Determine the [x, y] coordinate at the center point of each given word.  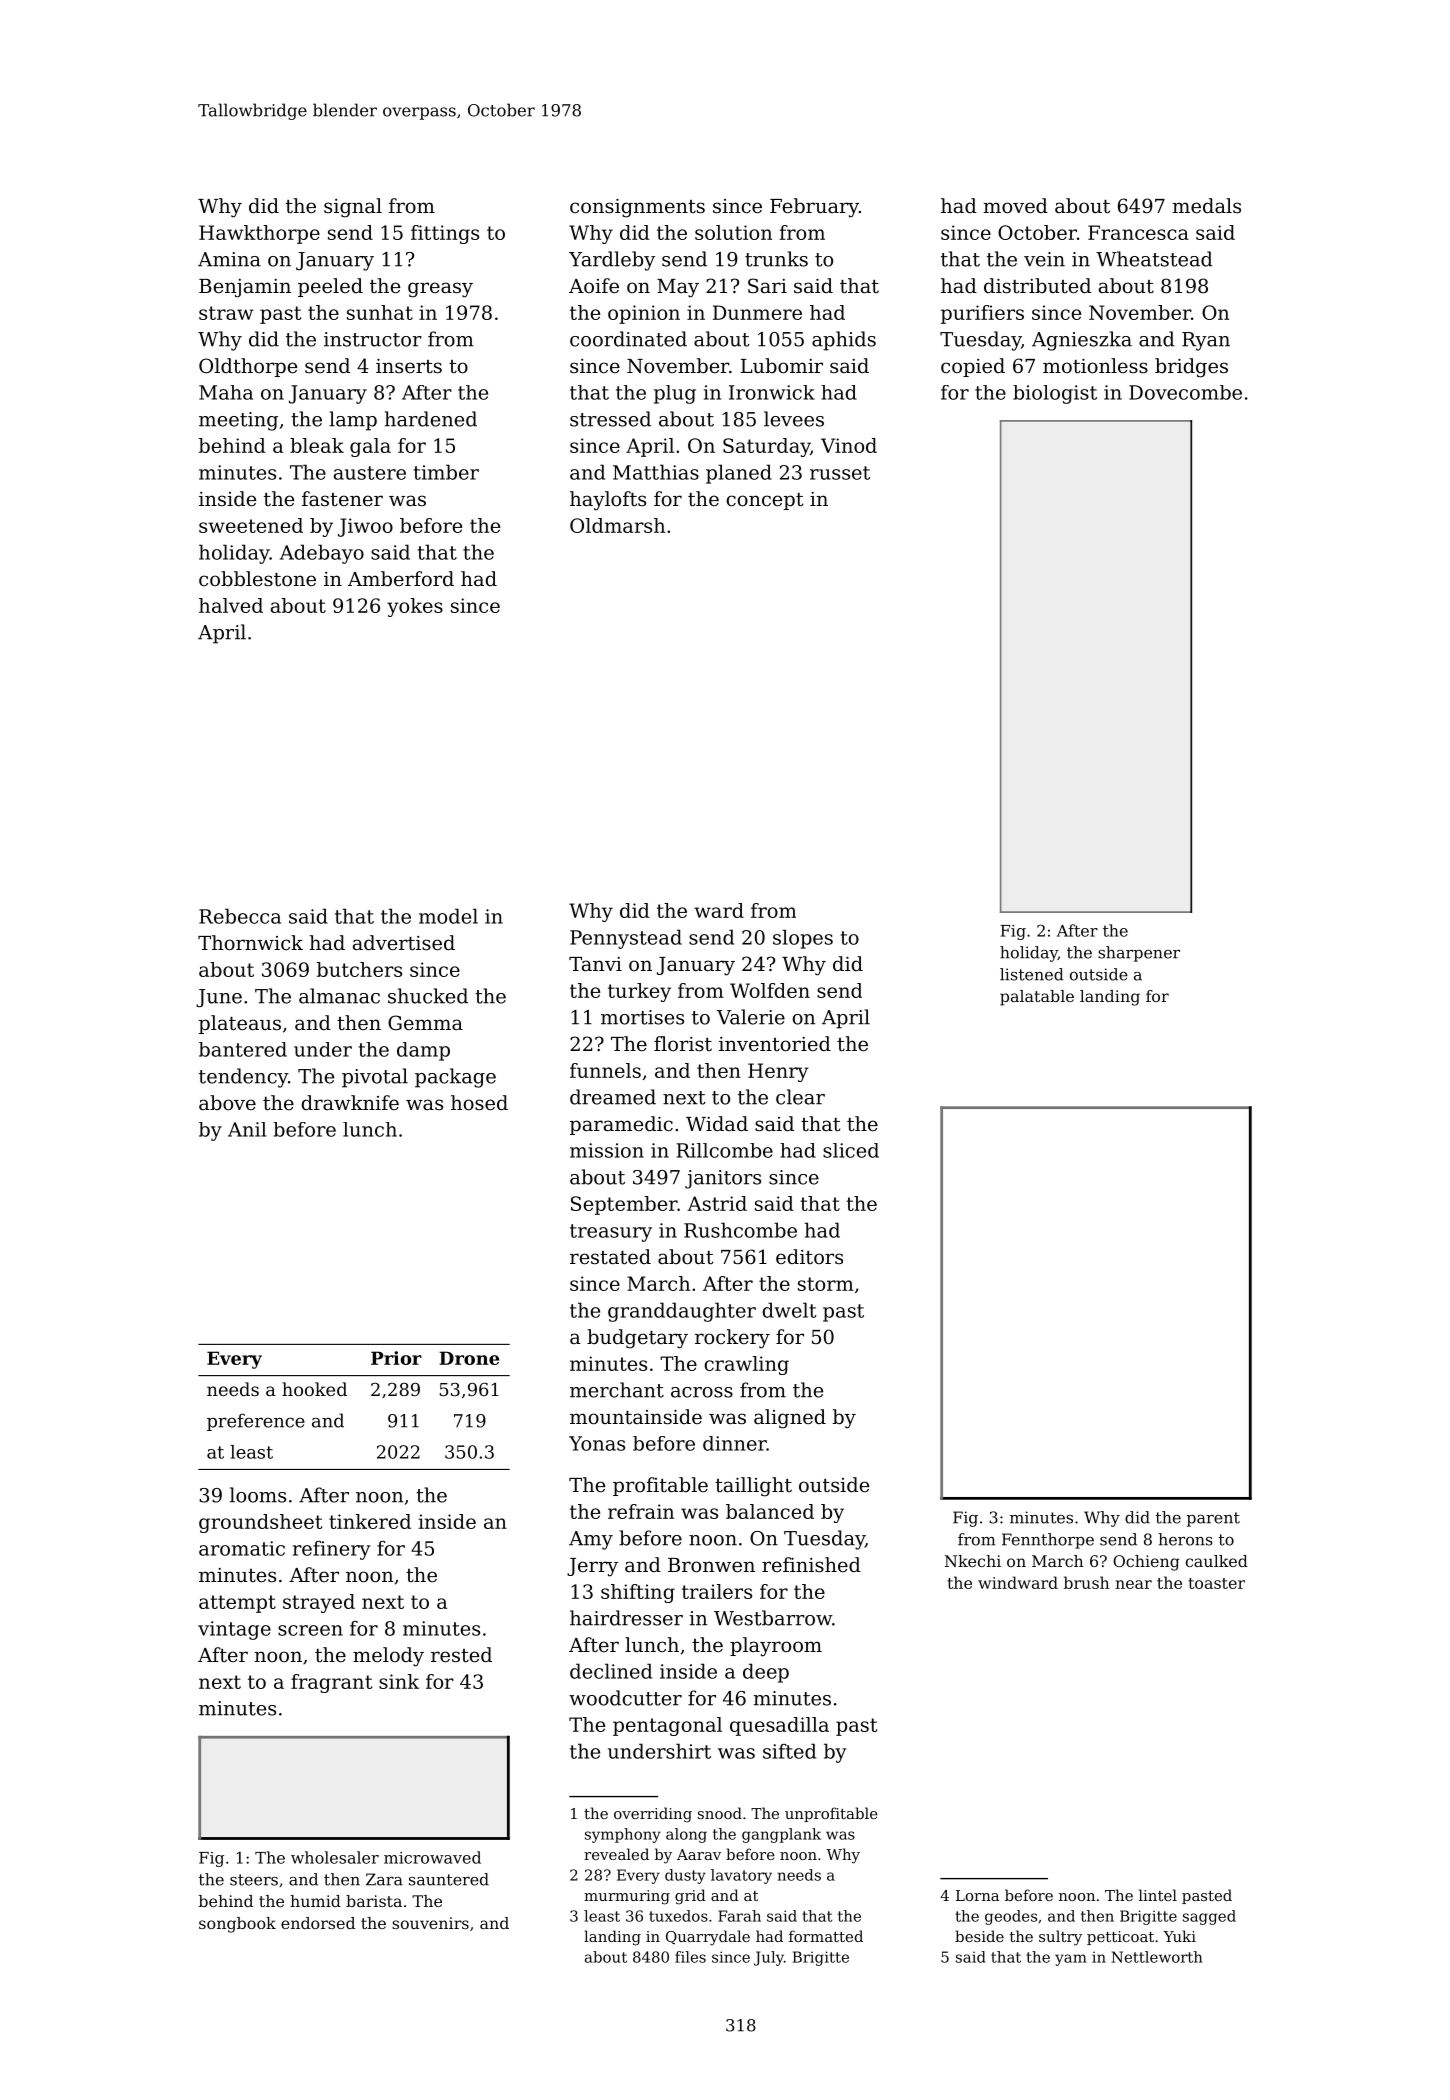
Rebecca [240, 916]
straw [226, 313]
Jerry [592, 1567]
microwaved [432, 1857]
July [769, 1958]
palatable [1037, 998]
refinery [332, 1550]
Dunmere [757, 312]
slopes [803, 939]
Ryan [1206, 341]
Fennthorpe [1048, 1541]
